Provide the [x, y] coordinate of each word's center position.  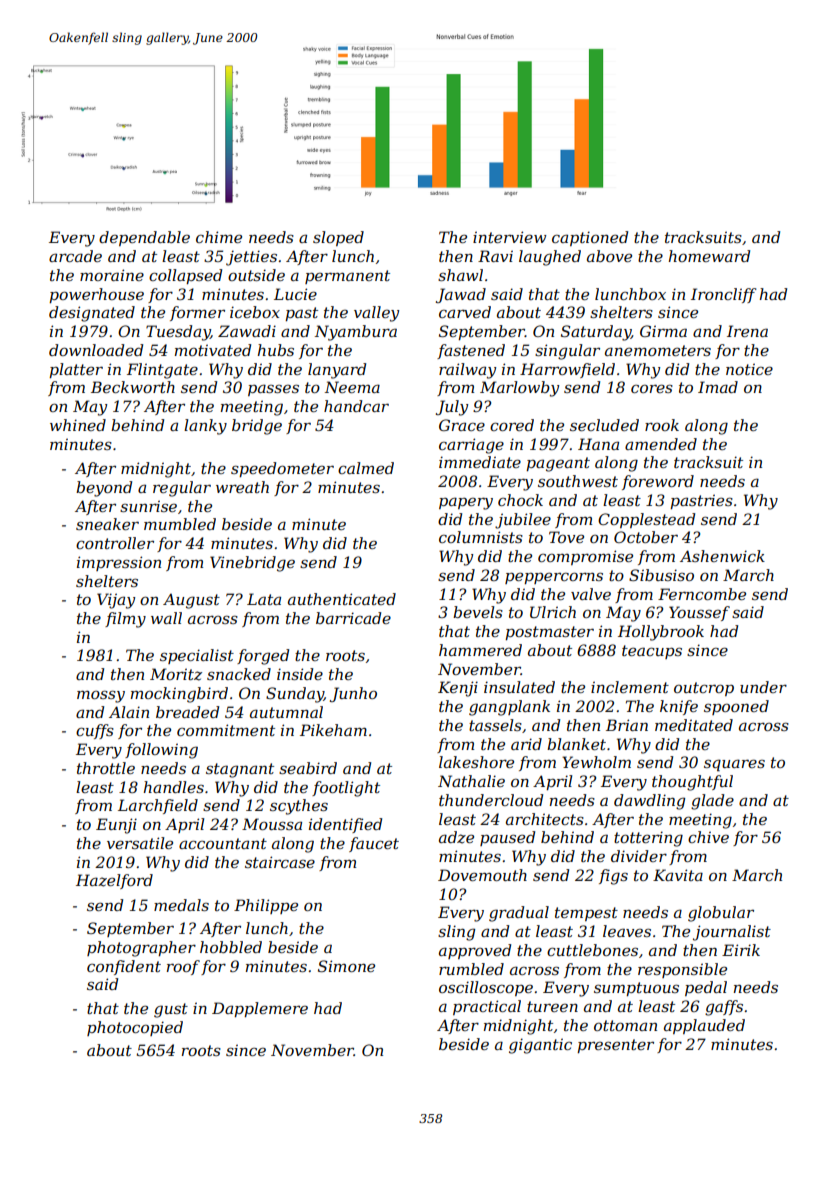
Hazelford [114, 881]
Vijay [116, 601]
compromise [585, 557]
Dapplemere [260, 1009]
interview [510, 237]
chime [219, 237]
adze [456, 837]
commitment [226, 730]
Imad [718, 387]
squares [734, 765]
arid [526, 744]
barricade [353, 618]
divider [639, 856]
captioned [590, 238]
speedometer [282, 469]
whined [78, 425]
